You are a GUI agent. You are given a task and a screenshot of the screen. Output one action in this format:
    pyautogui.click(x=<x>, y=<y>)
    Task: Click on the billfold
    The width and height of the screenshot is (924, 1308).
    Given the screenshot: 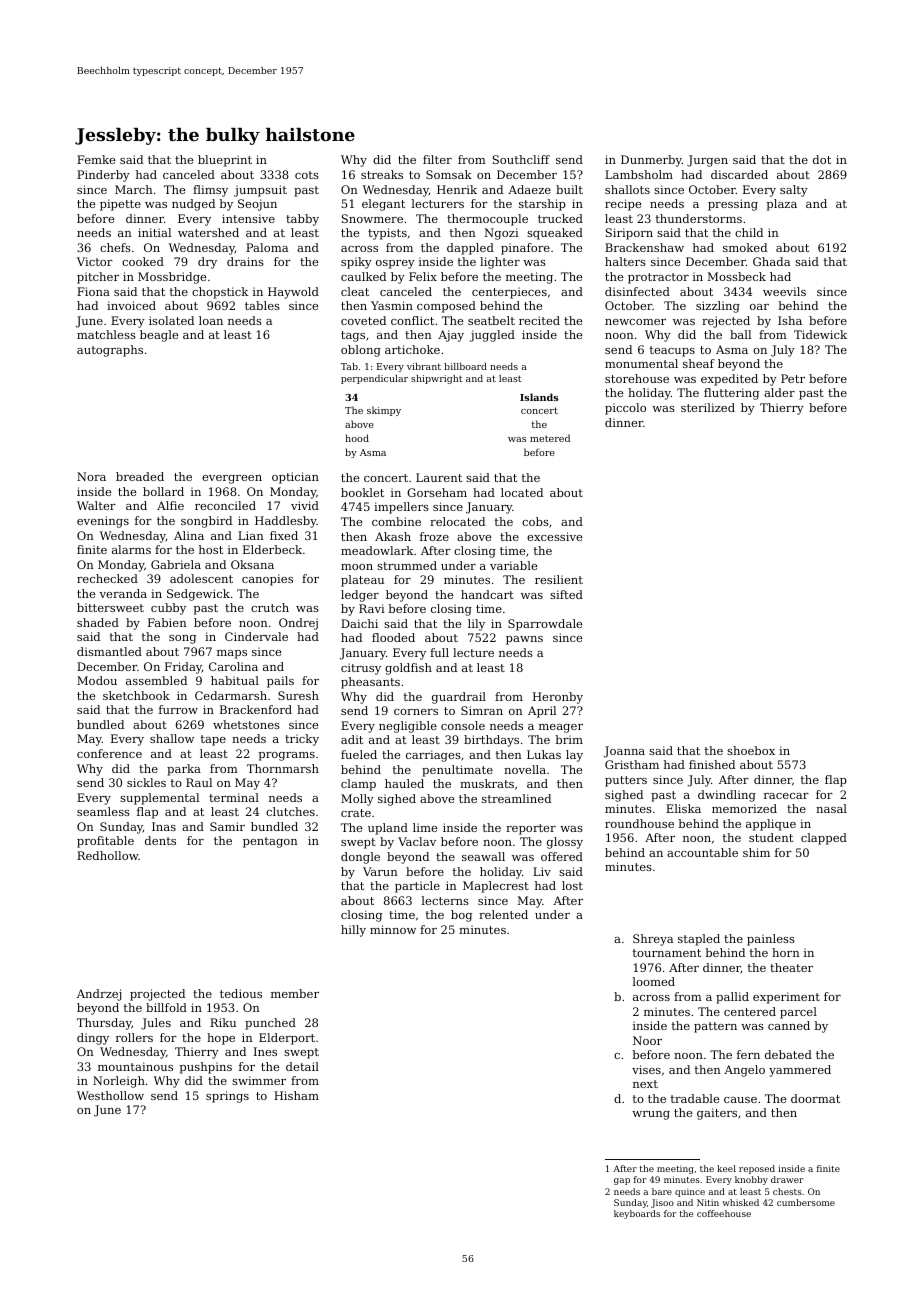 What is the action you would take?
    pyautogui.click(x=166, y=1007)
